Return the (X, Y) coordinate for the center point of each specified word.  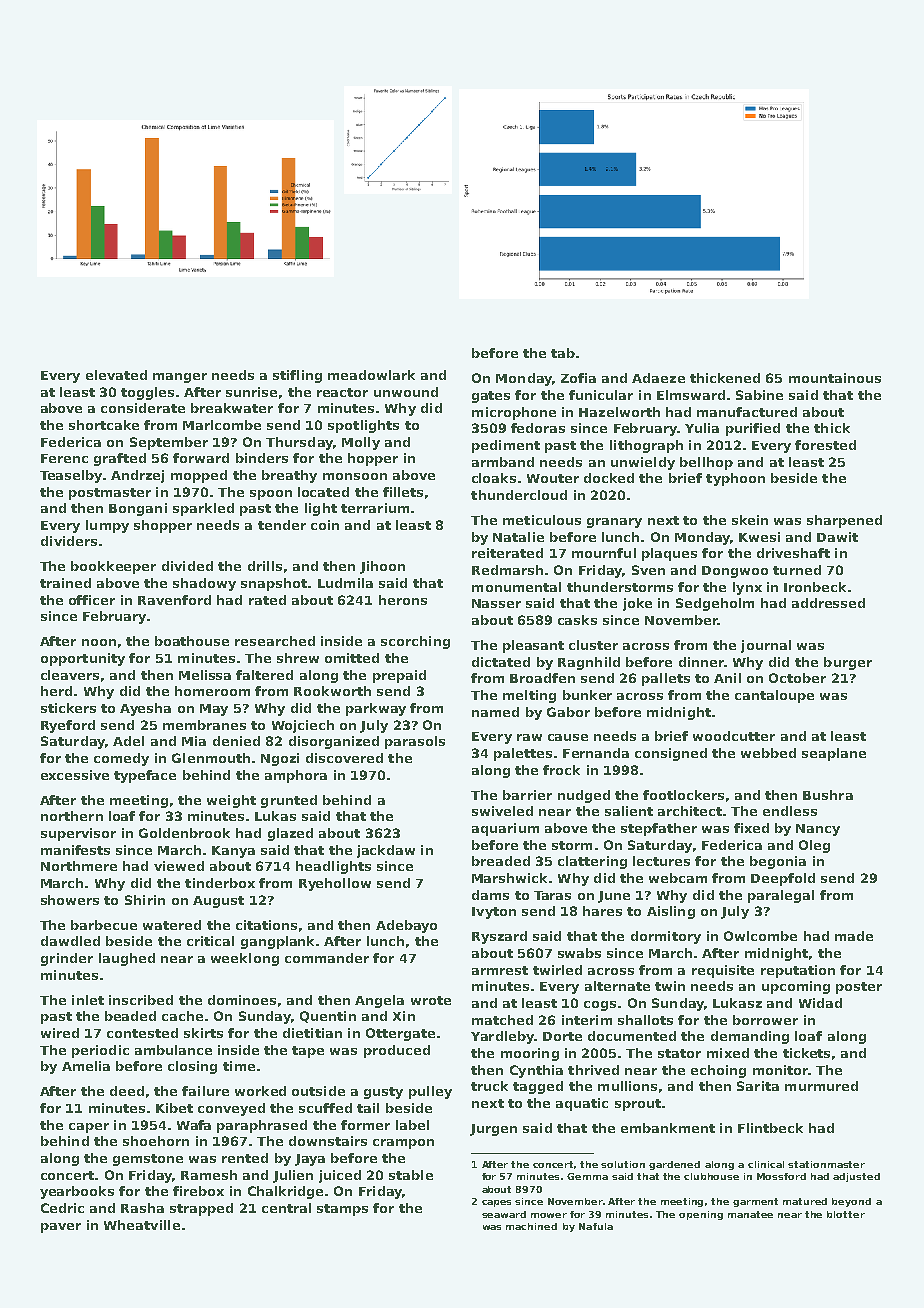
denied (236, 741)
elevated (116, 375)
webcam (678, 878)
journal (766, 646)
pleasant (533, 646)
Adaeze (658, 378)
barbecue (104, 925)
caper (89, 1128)
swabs (579, 953)
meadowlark (371, 375)
